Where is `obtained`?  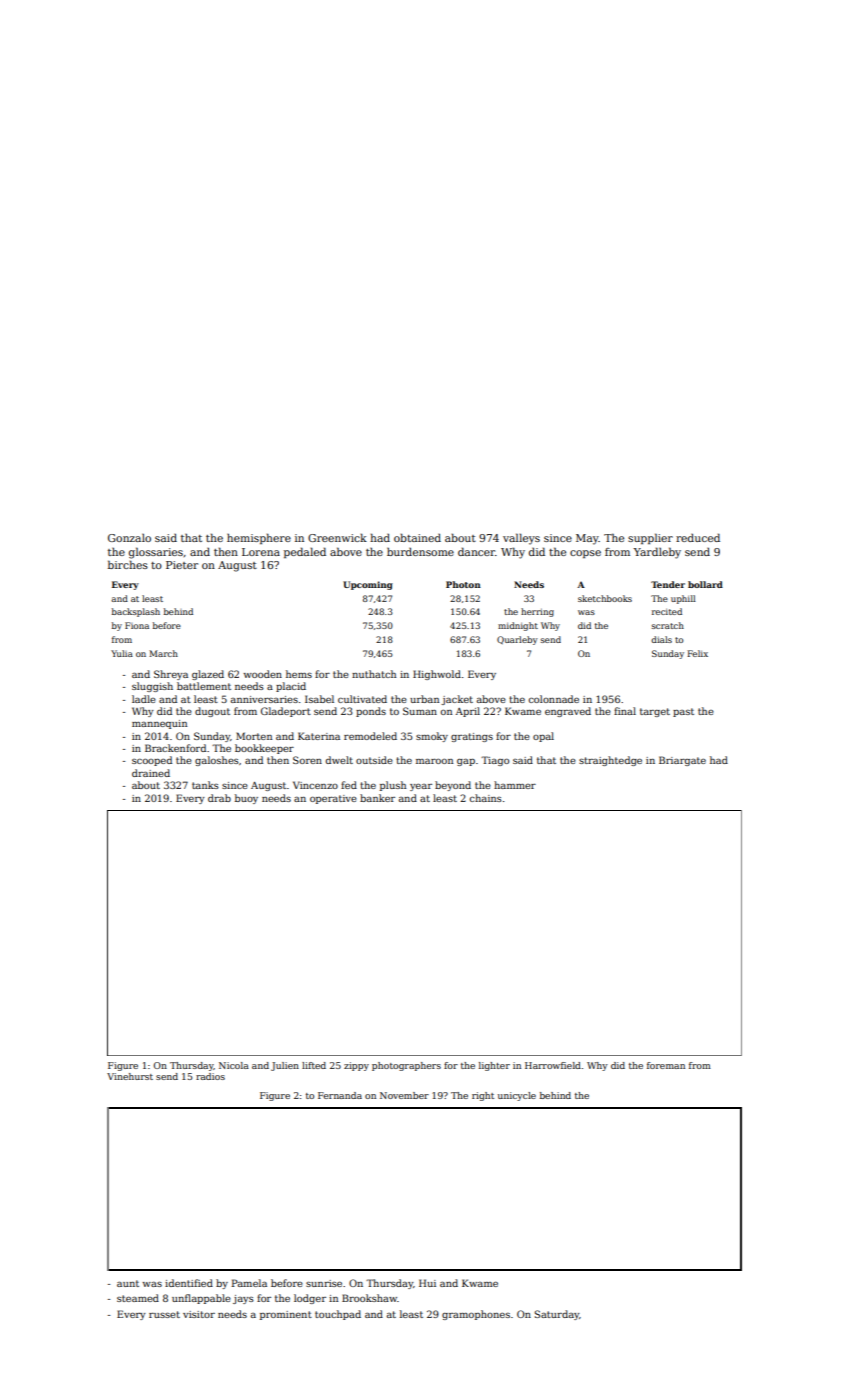 obtained is located at coordinates (417, 537).
